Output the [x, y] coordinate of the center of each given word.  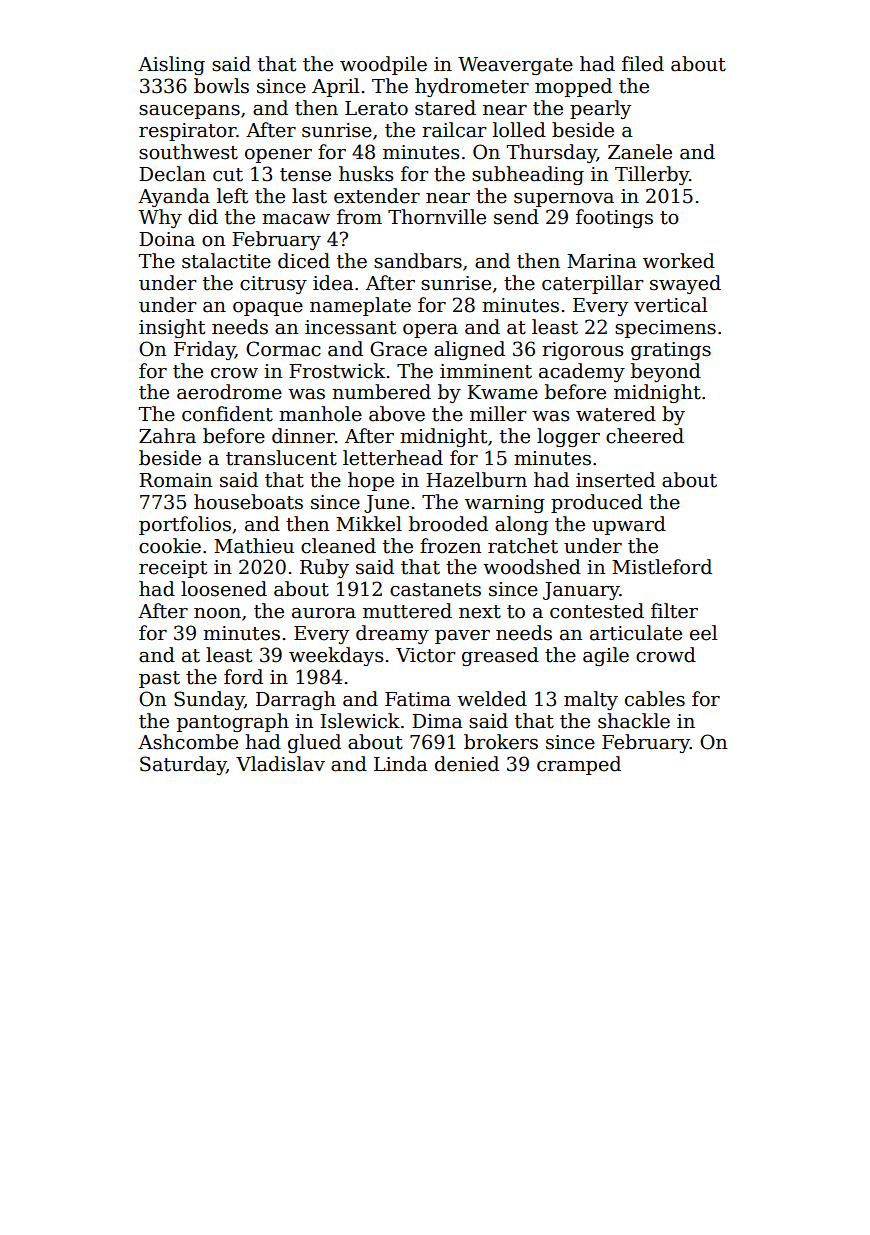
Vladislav [280, 764]
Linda [401, 764]
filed [643, 64]
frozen [450, 546]
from [359, 217]
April [336, 87]
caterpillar [593, 284]
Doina [167, 239]
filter [674, 611]
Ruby [324, 568]
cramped [579, 765]
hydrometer [472, 87]
